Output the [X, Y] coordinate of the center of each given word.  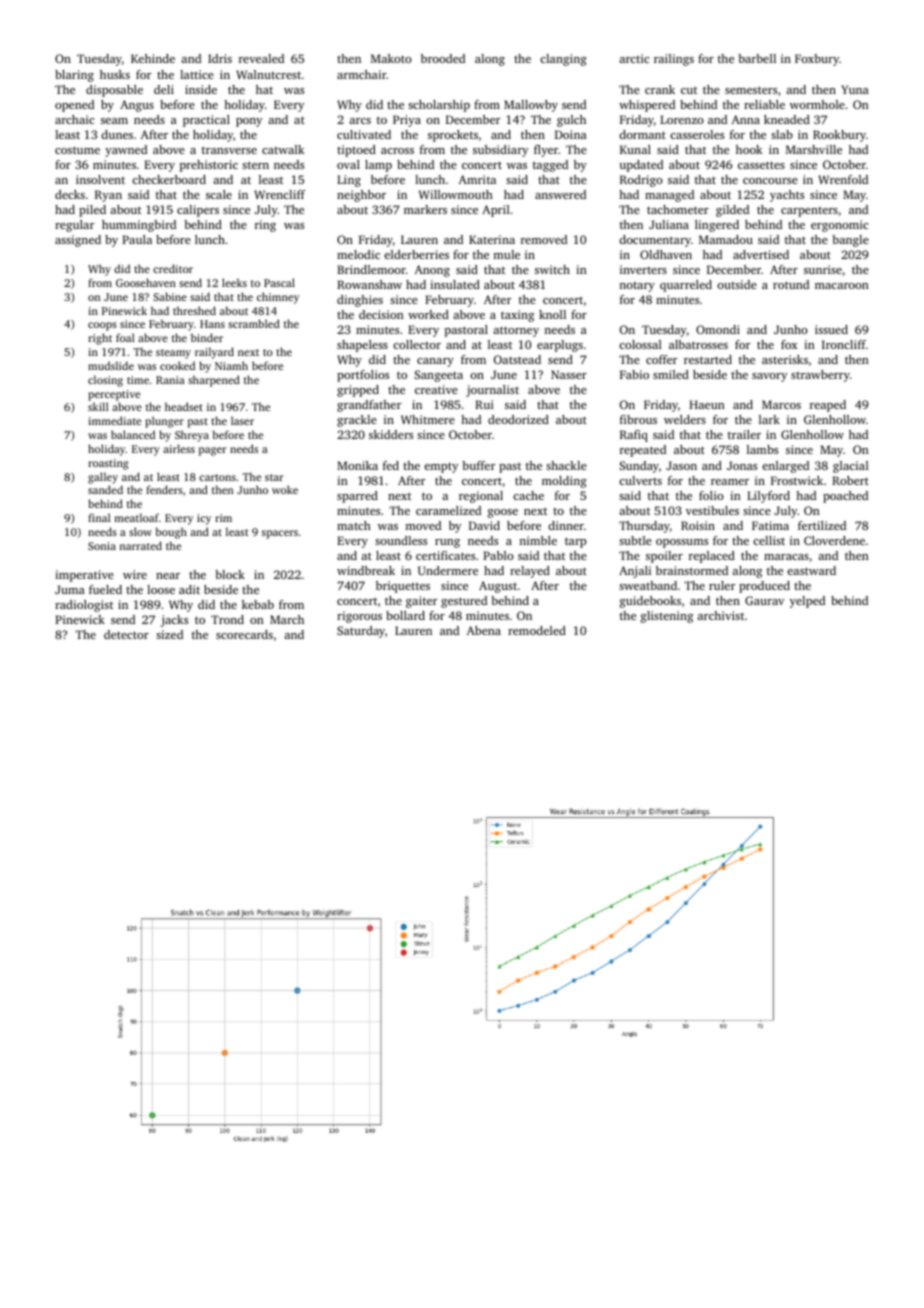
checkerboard [169, 179]
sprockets [453, 136]
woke [285, 489]
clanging [563, 60]
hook [749, 149]
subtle [635, 540]
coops [102, 326]
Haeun [707, 404]
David [484, 525]
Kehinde [153, 58]
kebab [258, 604]
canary [435, 362]
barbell [757, 58]
